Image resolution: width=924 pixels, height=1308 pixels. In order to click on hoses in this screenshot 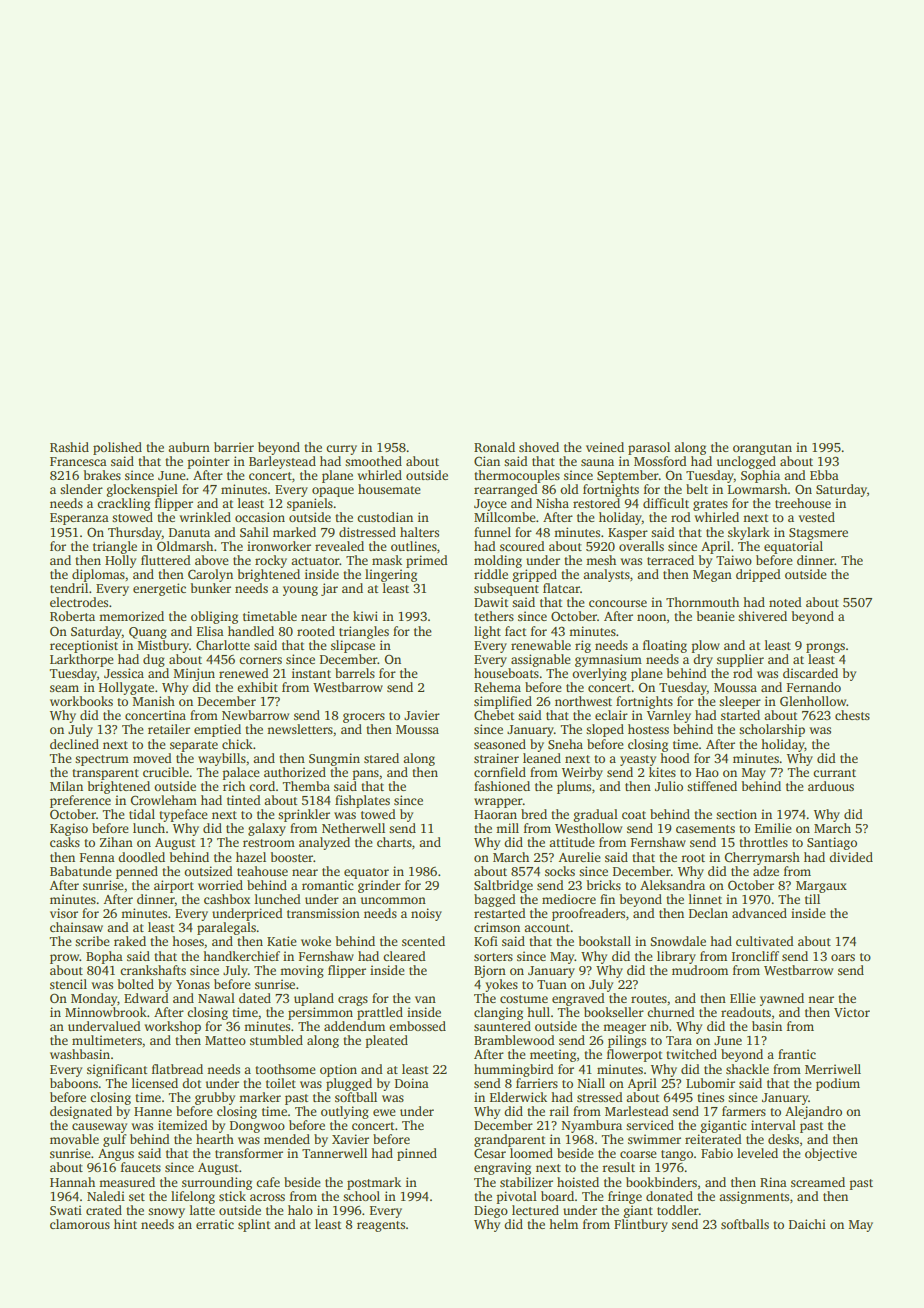, I will do `click(188, 941)`.
